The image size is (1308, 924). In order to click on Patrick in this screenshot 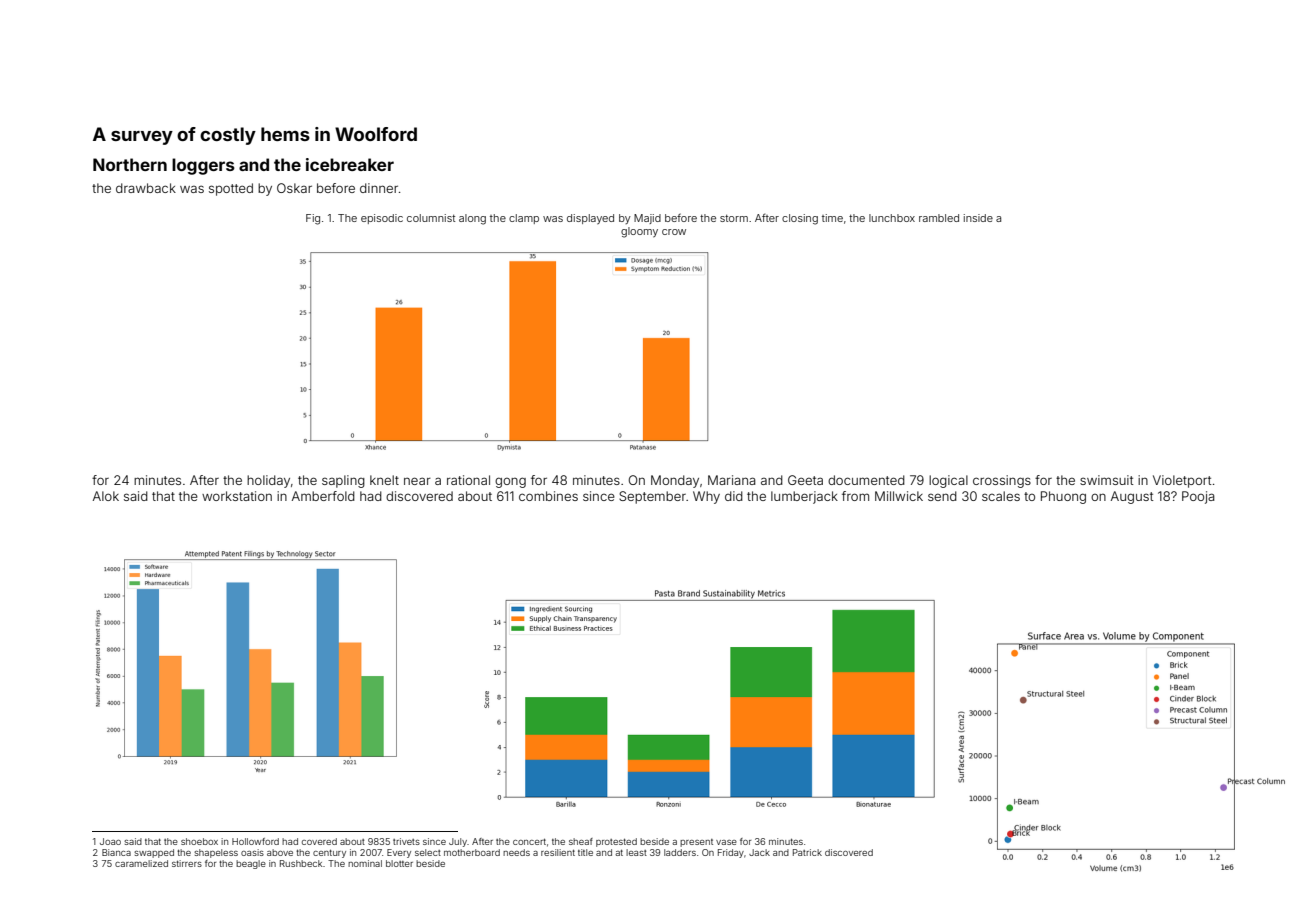, I will do `click(807, 852)`.
